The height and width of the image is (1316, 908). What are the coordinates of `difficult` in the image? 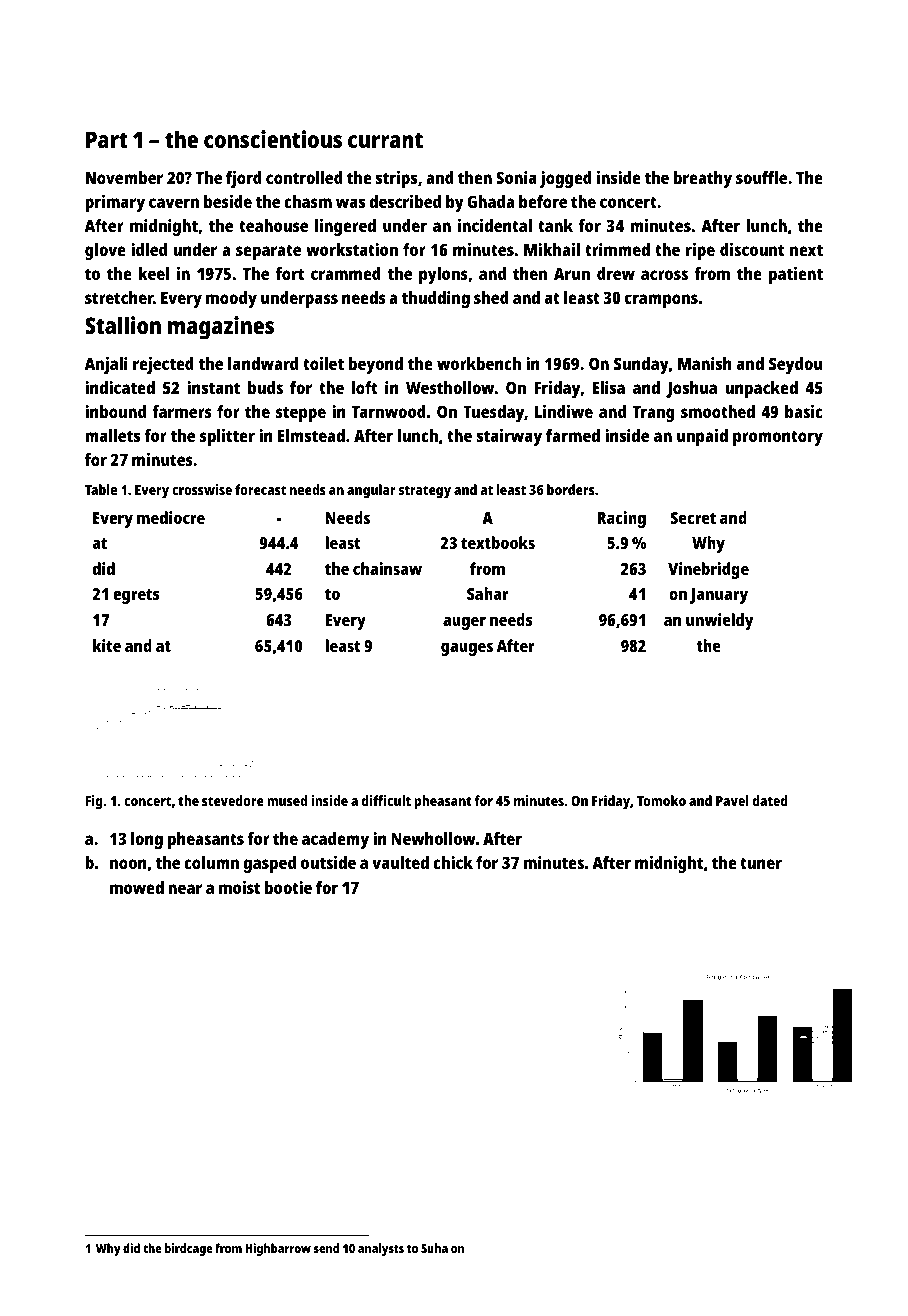 It's located at (386, 800).
